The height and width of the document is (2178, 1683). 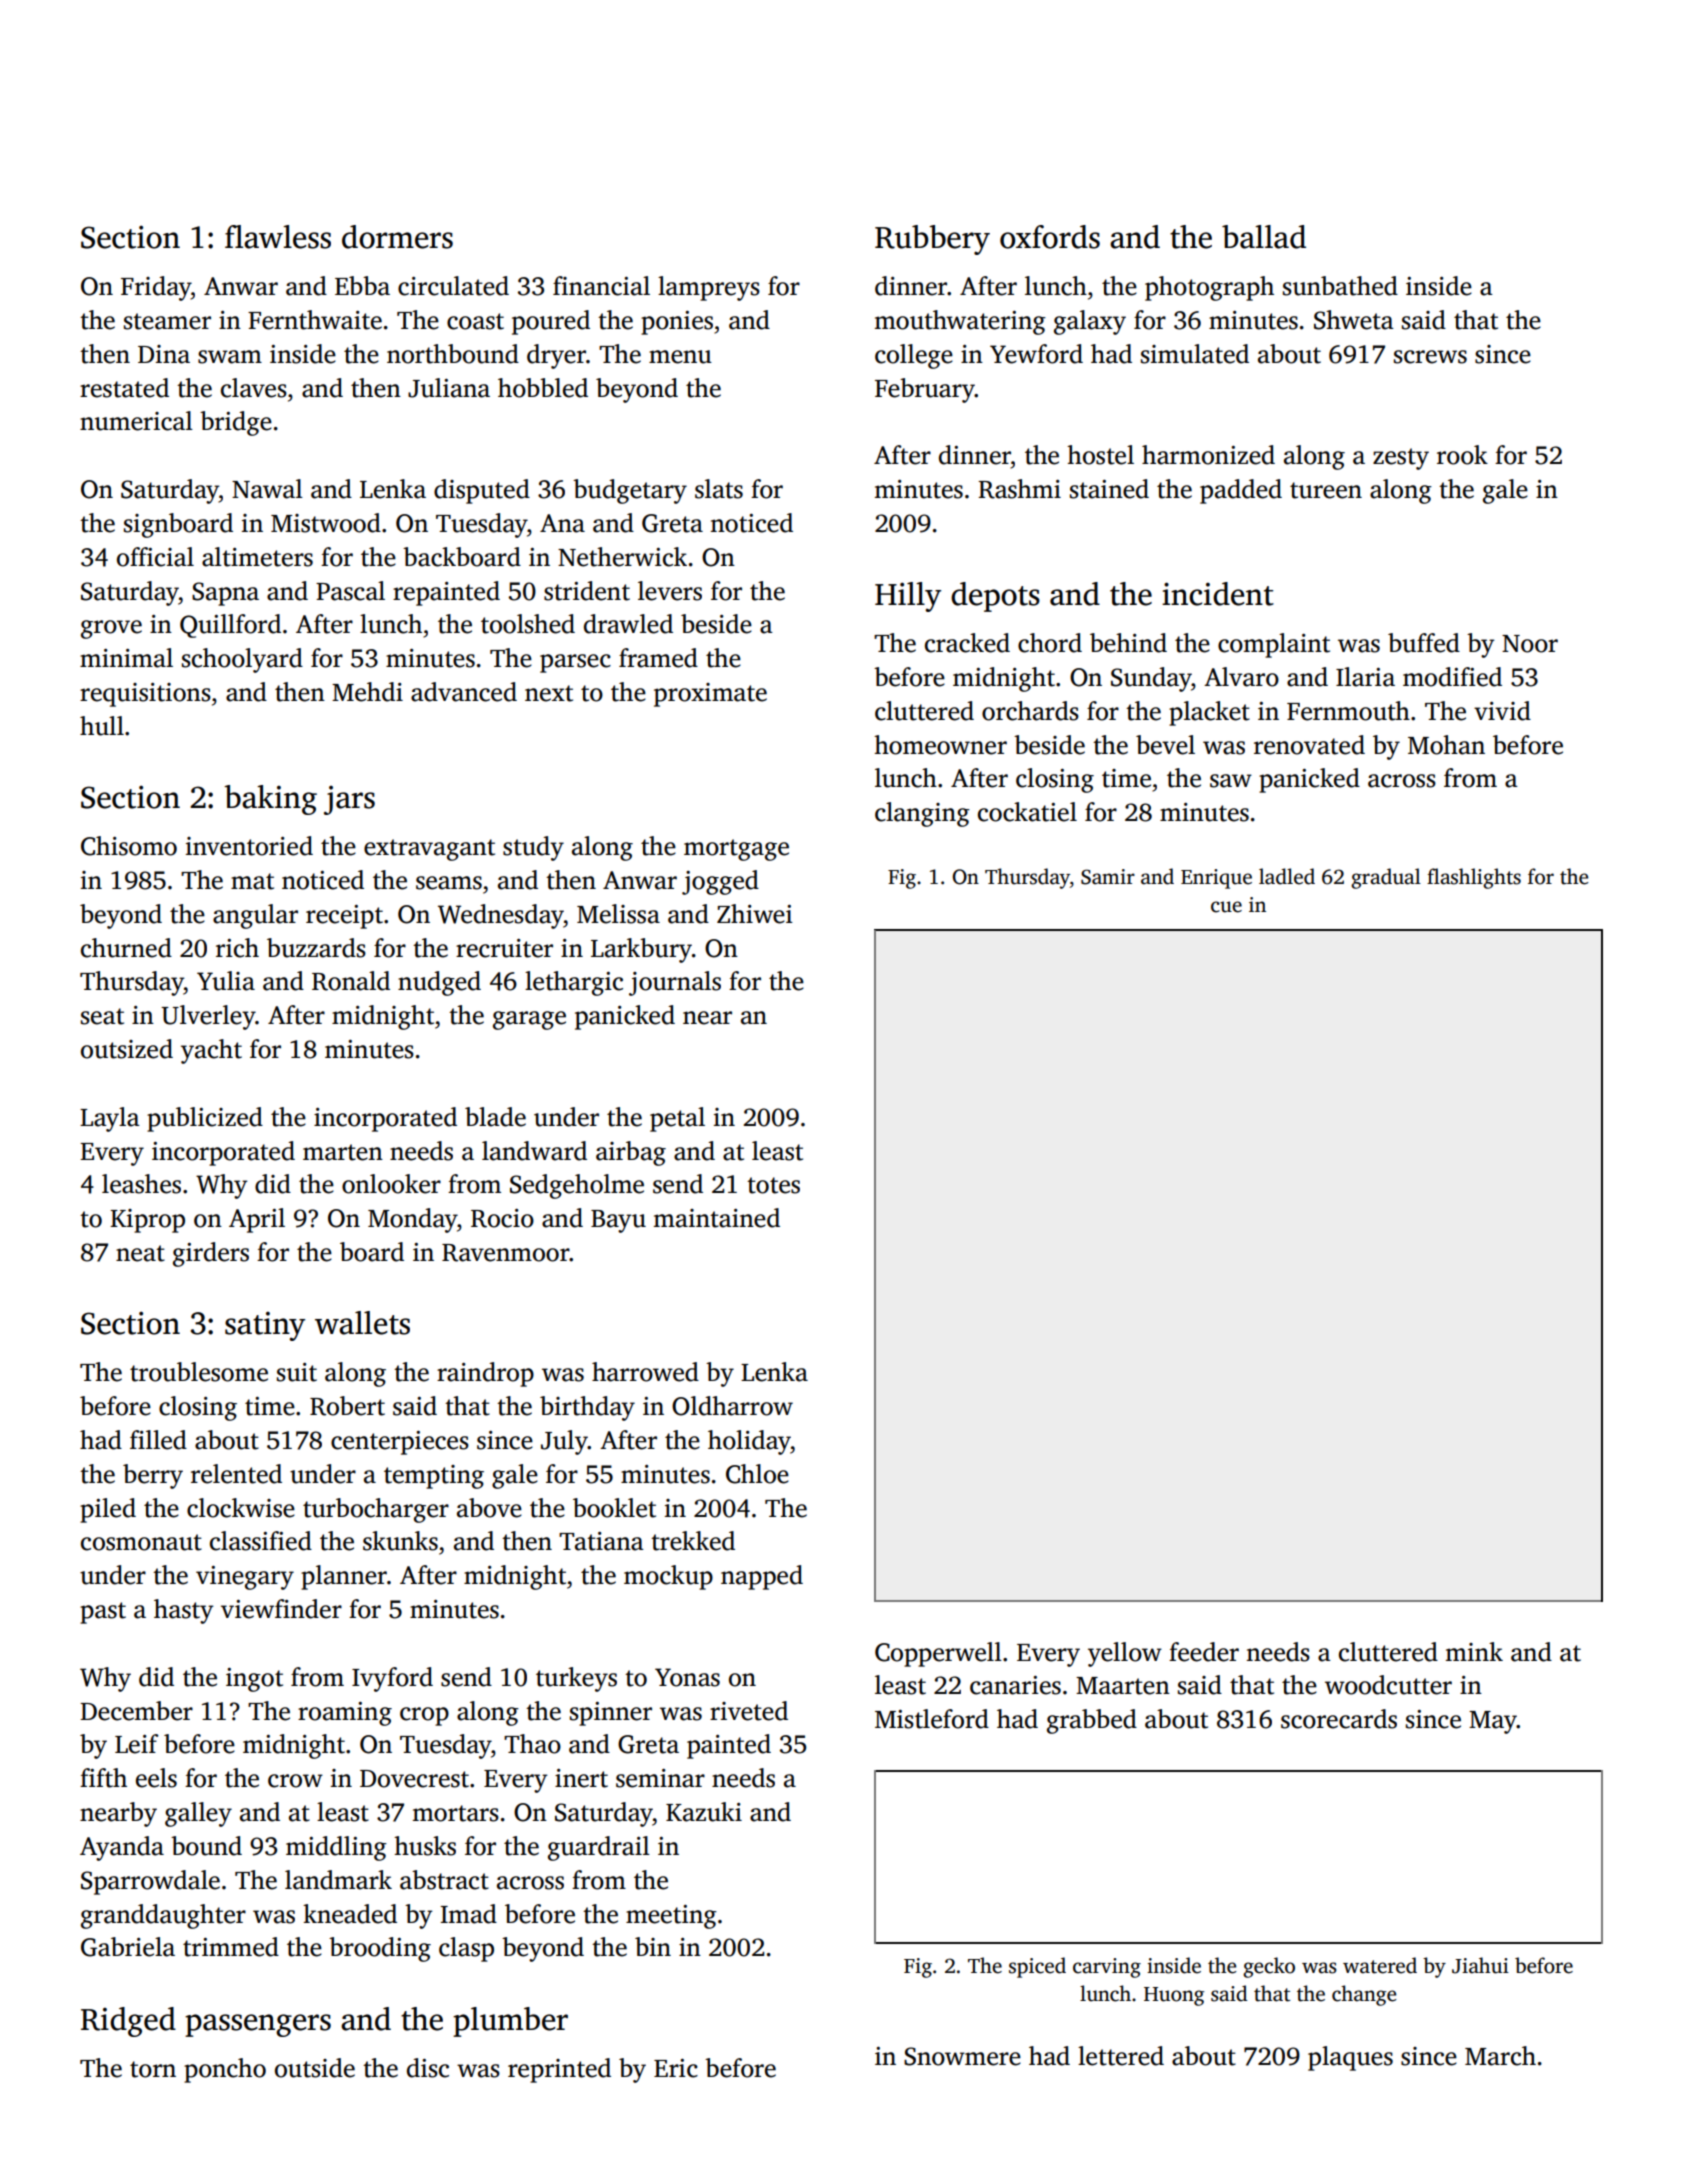 I want to click on Samir, so click(x=1108, y=877).
